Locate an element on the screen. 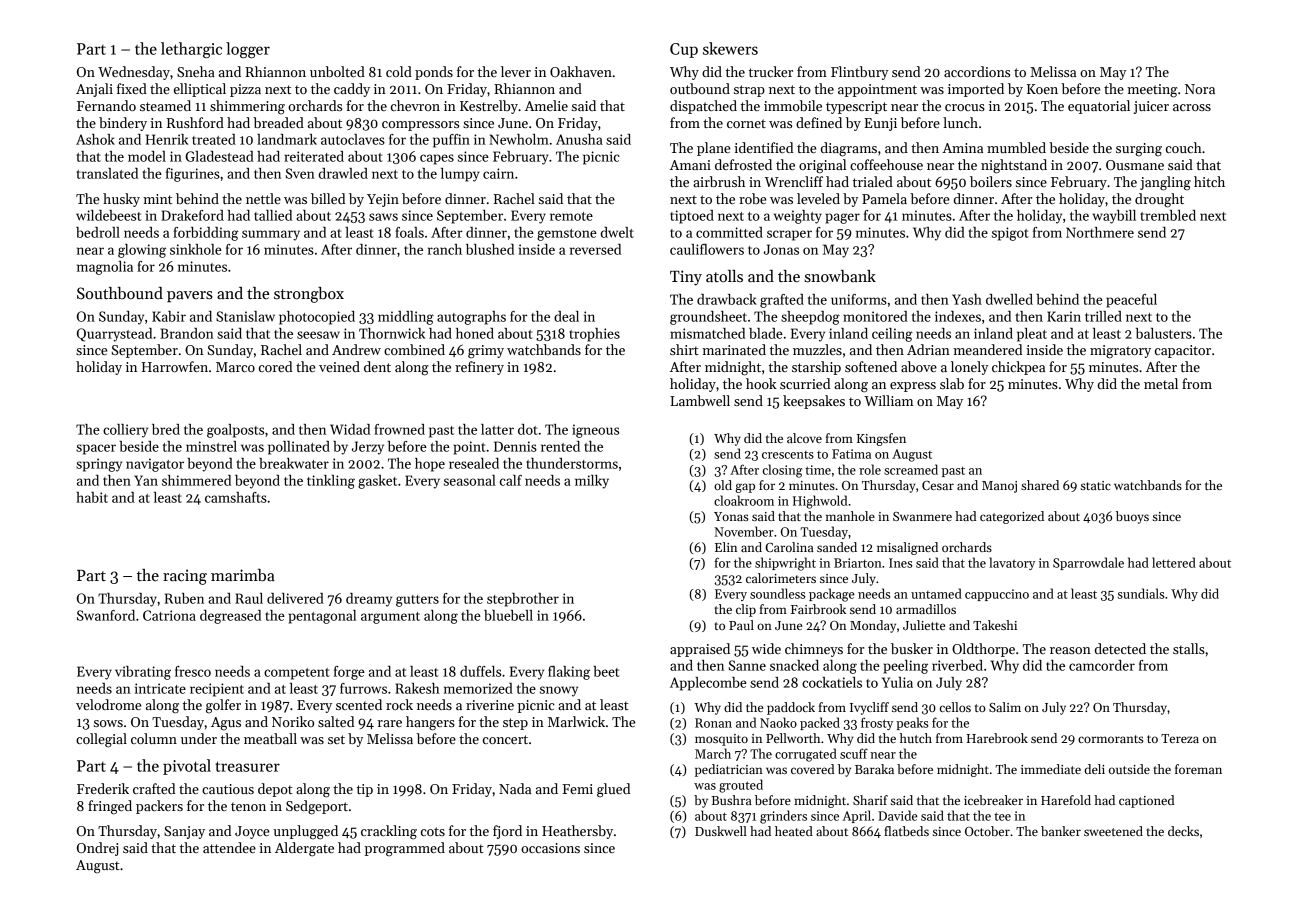  Joyce is located at coordinates (252, 832).
